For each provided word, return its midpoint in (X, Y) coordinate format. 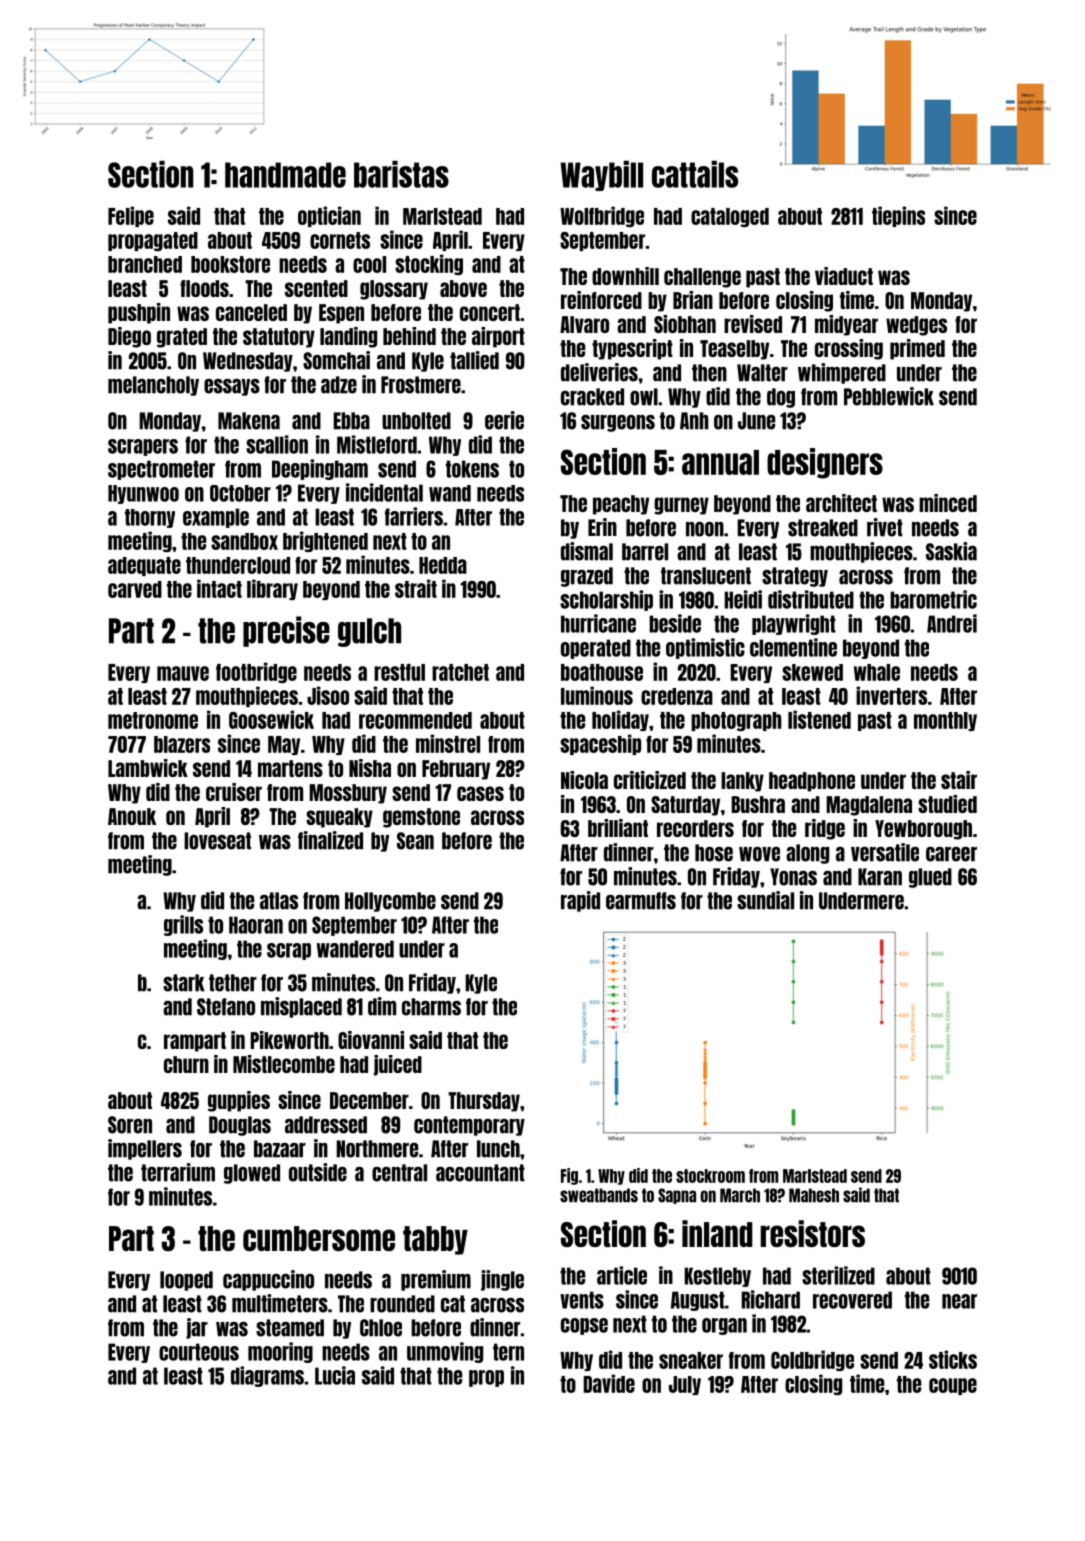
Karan (880, 877)
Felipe (131, 216)
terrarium (178, 1172)
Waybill (601, 176)
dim (382, 1006)
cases (480, 793)
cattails (695, 174)
